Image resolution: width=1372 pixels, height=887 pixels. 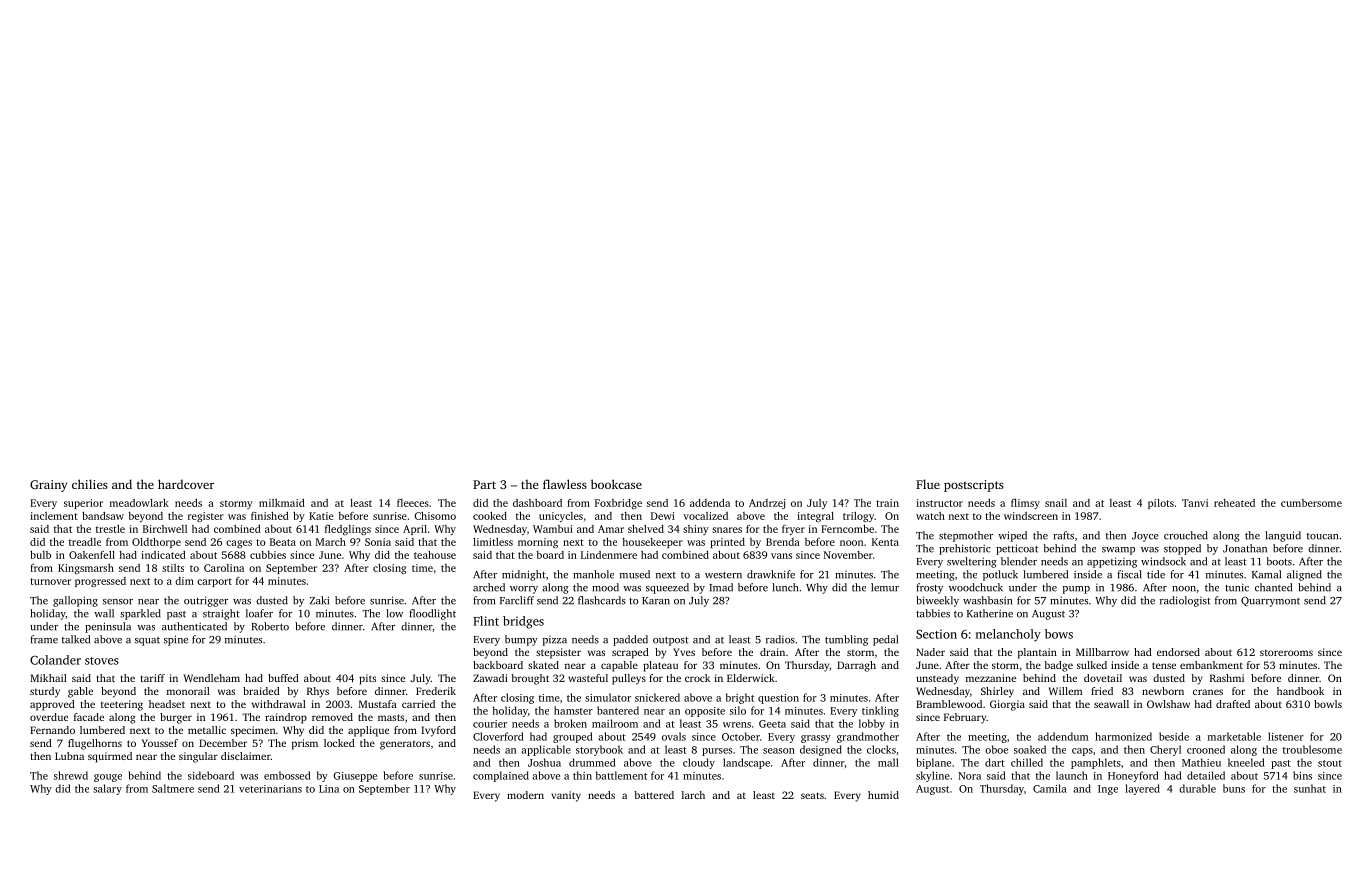 What do you see at coordinates (1273, 587) in the document?
I see `chanted` at bounding box center [1273, 587].
